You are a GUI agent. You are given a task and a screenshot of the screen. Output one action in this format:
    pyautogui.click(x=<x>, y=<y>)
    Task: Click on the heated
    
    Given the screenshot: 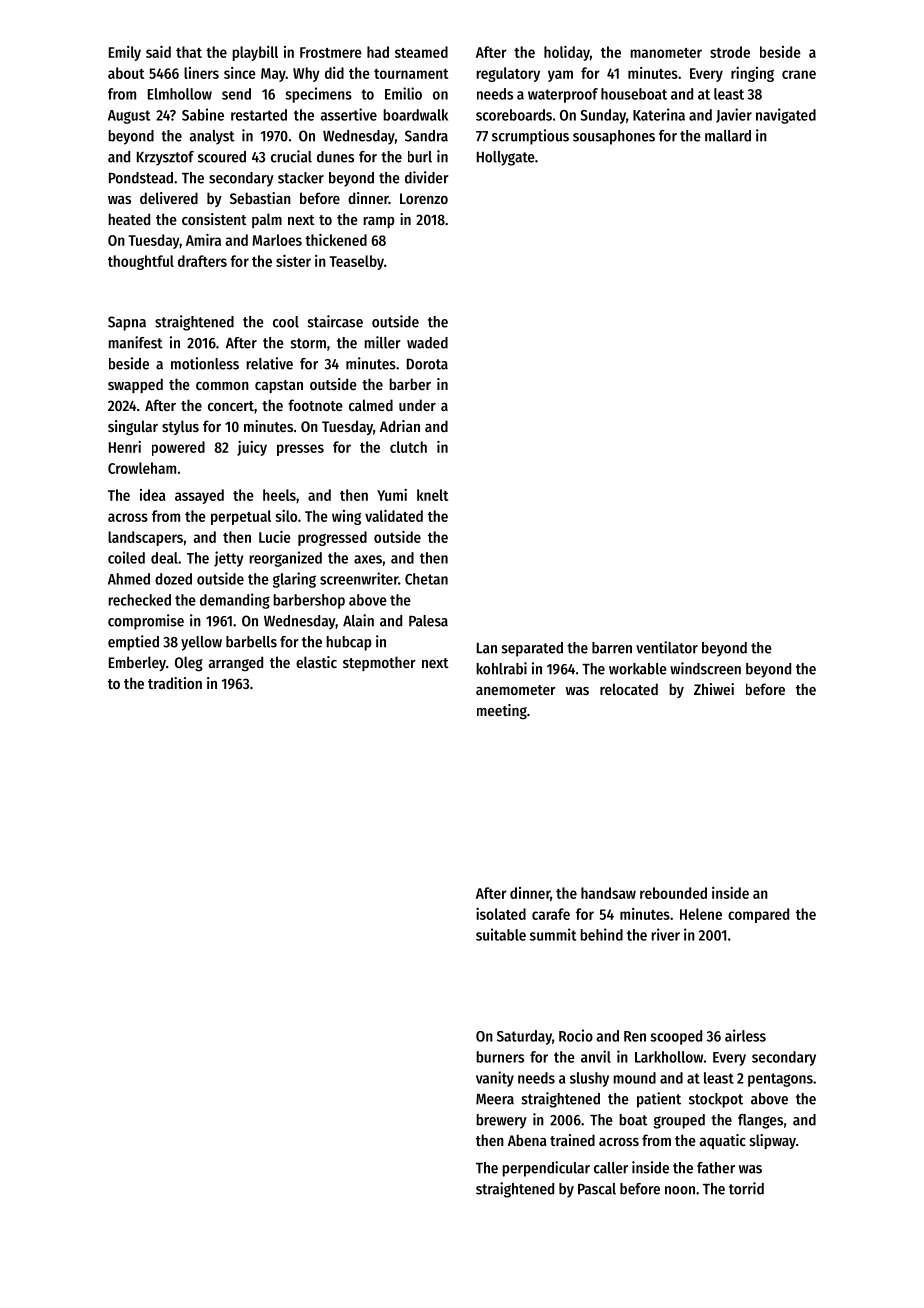 What is the action you would take?
    pyautogui.click(x=129, y=219)
